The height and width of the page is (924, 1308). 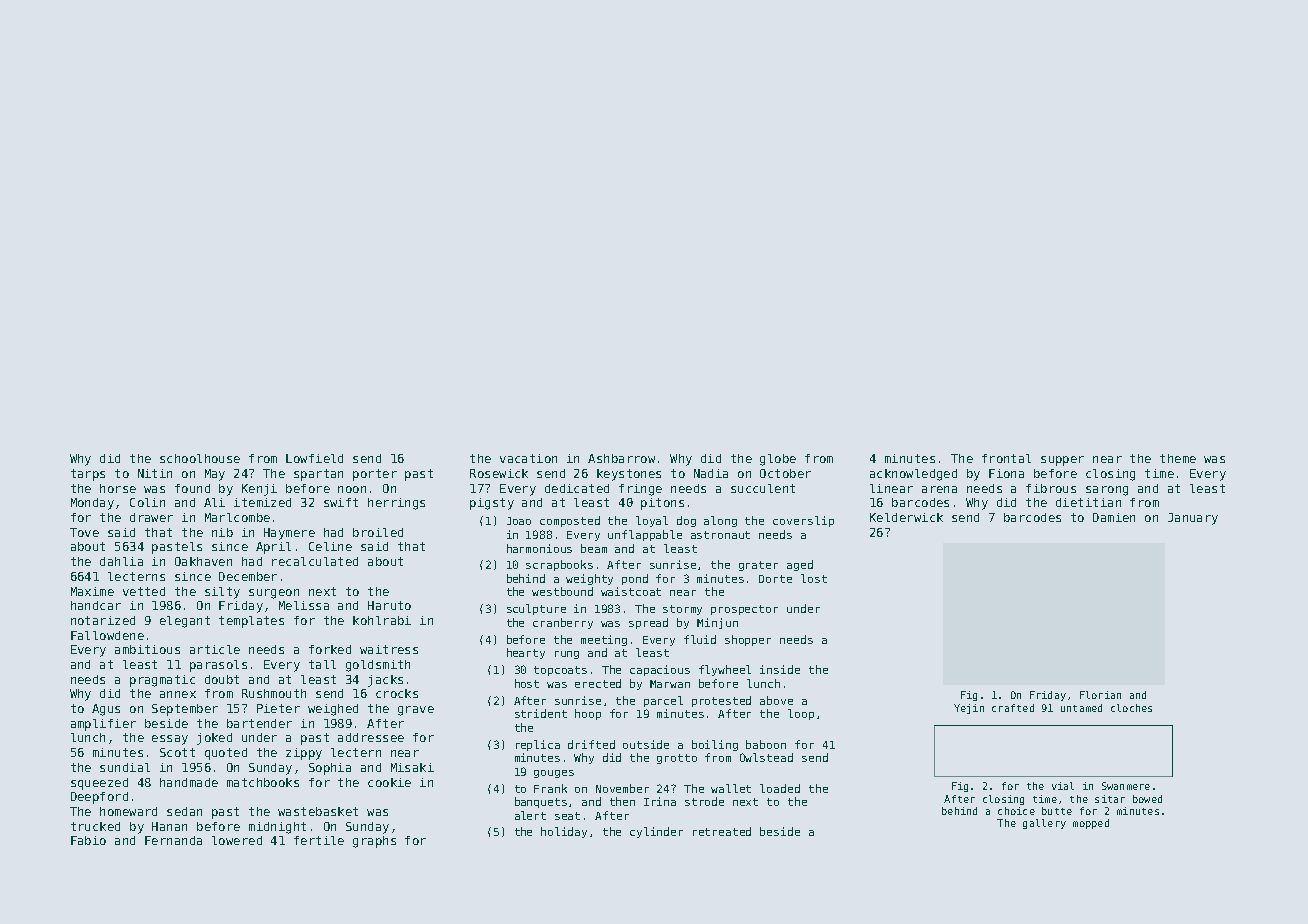 I want to click on lowered, so click(x=237, y=840).
